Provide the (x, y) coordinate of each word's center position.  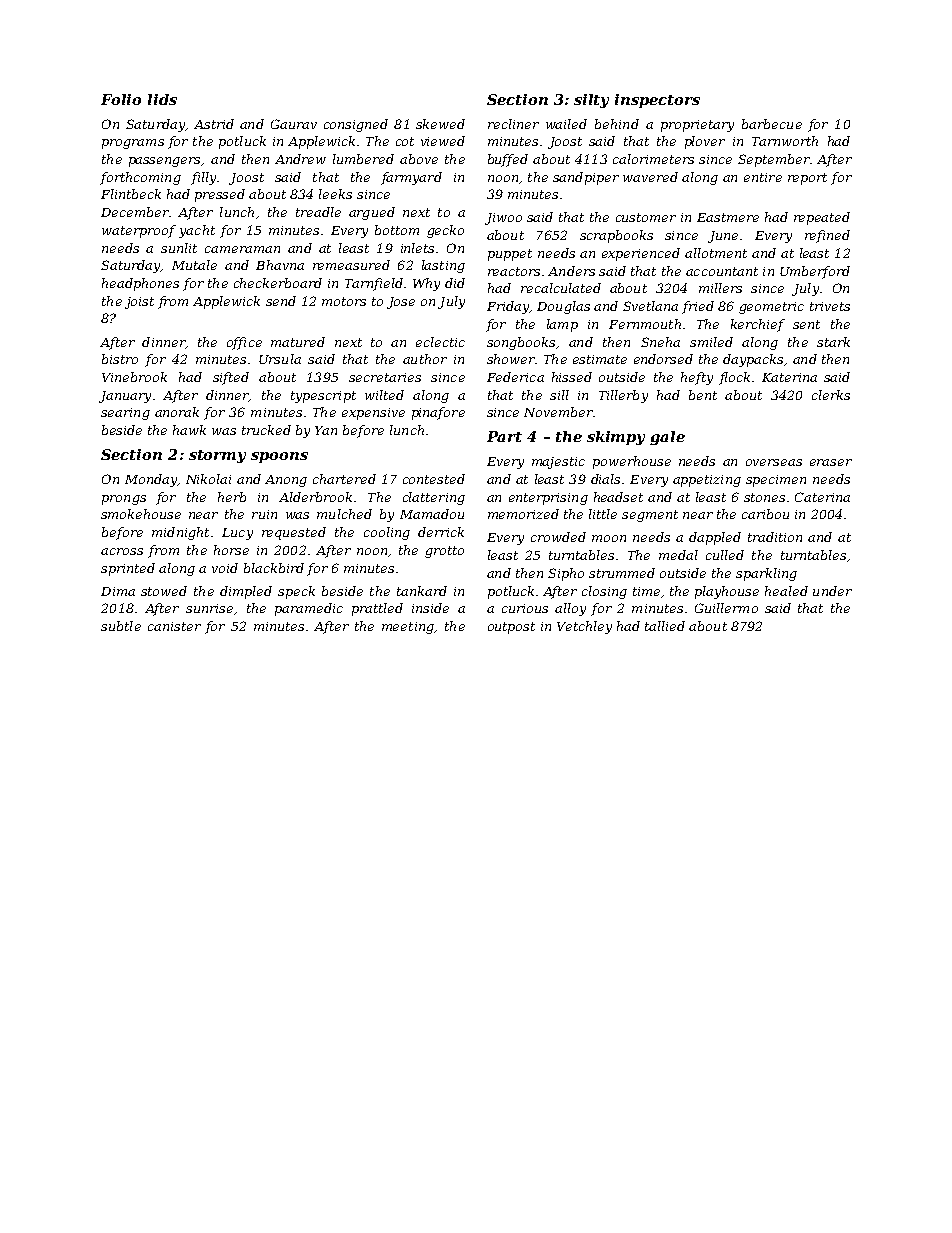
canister (174, 626)
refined (827, 236)
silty (591, 101)
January (125, 397)
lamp (562, 325)
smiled (711, 342)
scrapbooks (616, 236)
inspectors (657, 101)
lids (162, 99)
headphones (140, 284)
